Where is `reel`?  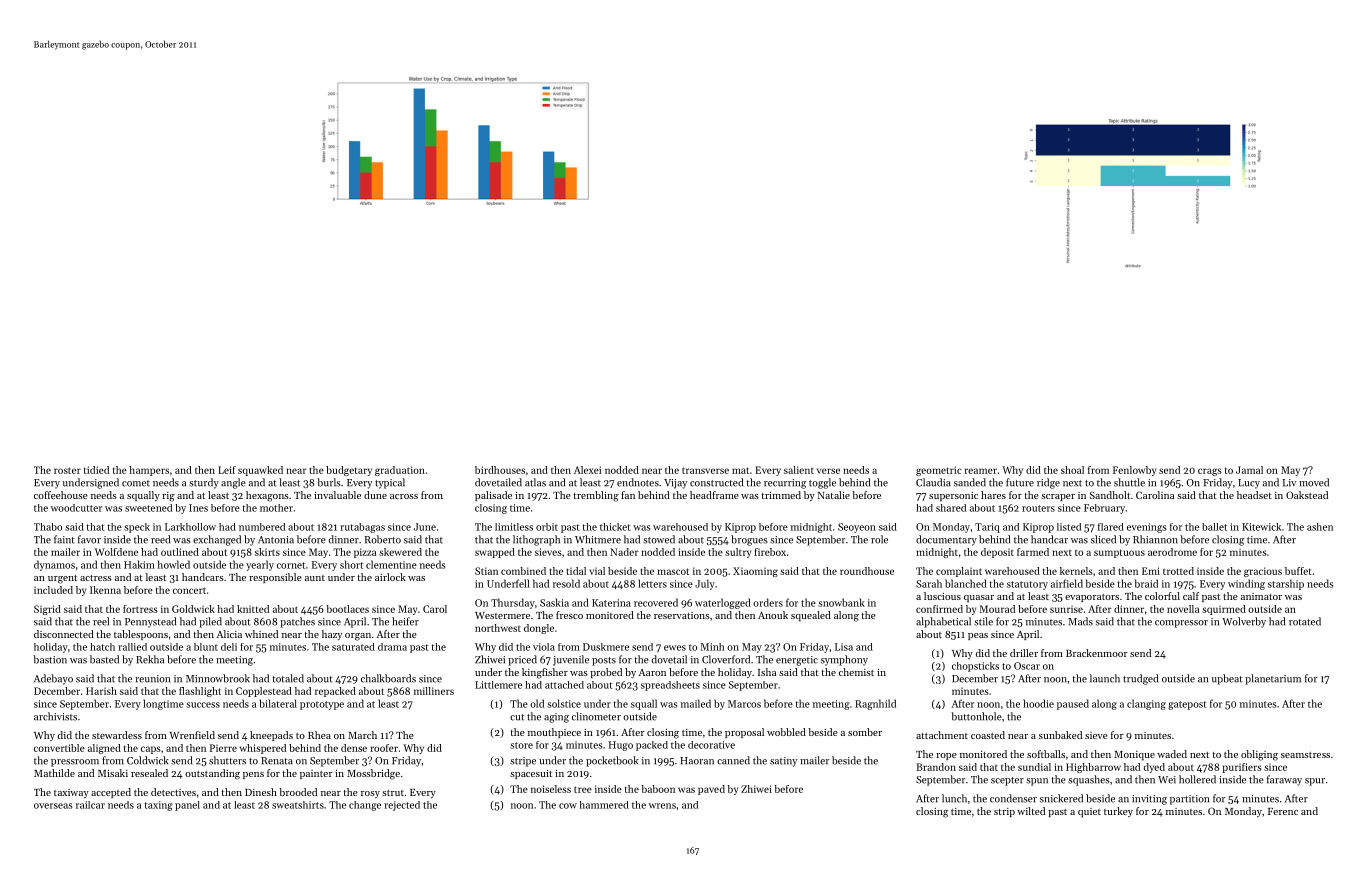 reel is located at coordinates (101, 621).
